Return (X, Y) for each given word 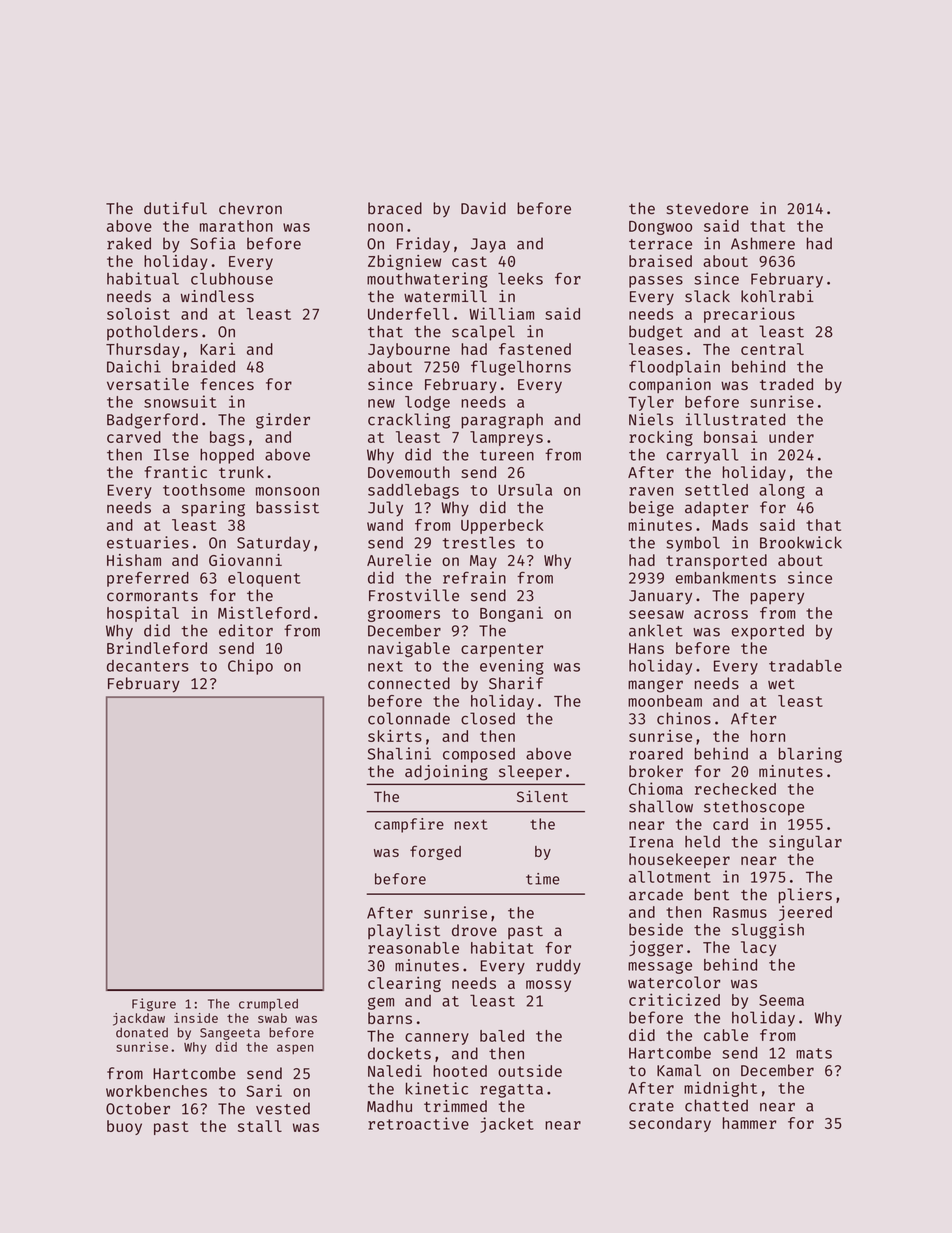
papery (777, 598)
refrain (474, 577)
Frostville (414, 595)
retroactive (418, 1123)
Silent (542, 796)
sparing (213, 509)
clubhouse (232, 279)
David (483, 208)
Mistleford (264, 612)
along (782, 491)
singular (805, 843)
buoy (124, 1127)
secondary (670, 1124)
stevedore (707, 208)
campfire (409, 825)
